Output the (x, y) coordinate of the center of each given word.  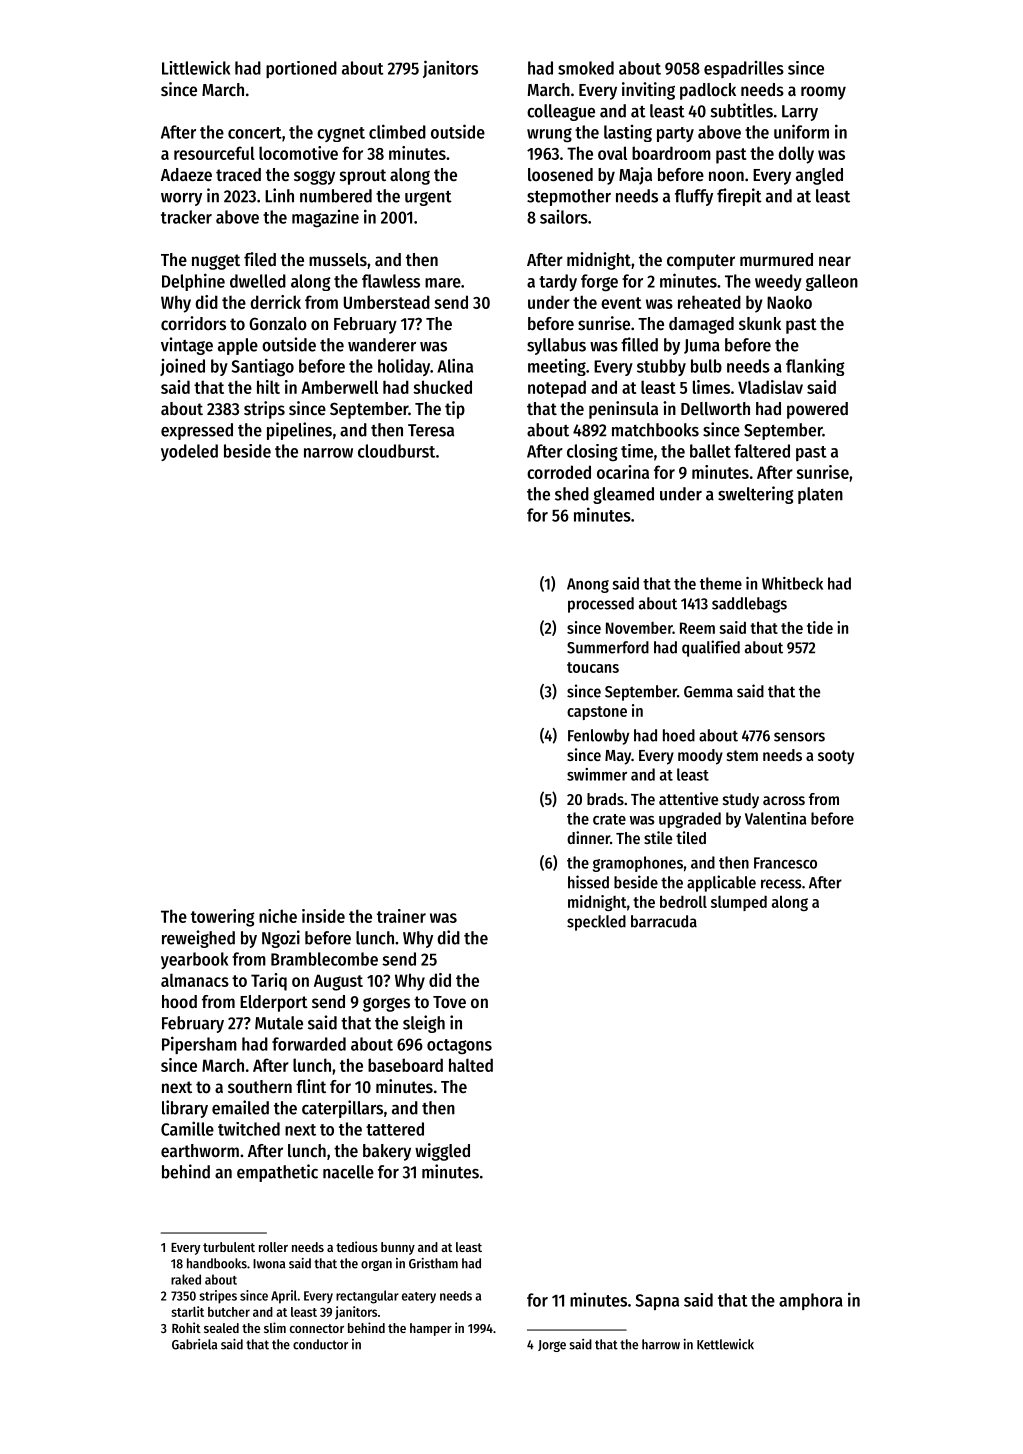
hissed (588, 882)
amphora (811, 1301)
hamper (431, 1329)
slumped (739, 903)
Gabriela (194, 1344)
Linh (279, 195)
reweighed (198, 939)
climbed (397, 131)
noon (726, 176)
